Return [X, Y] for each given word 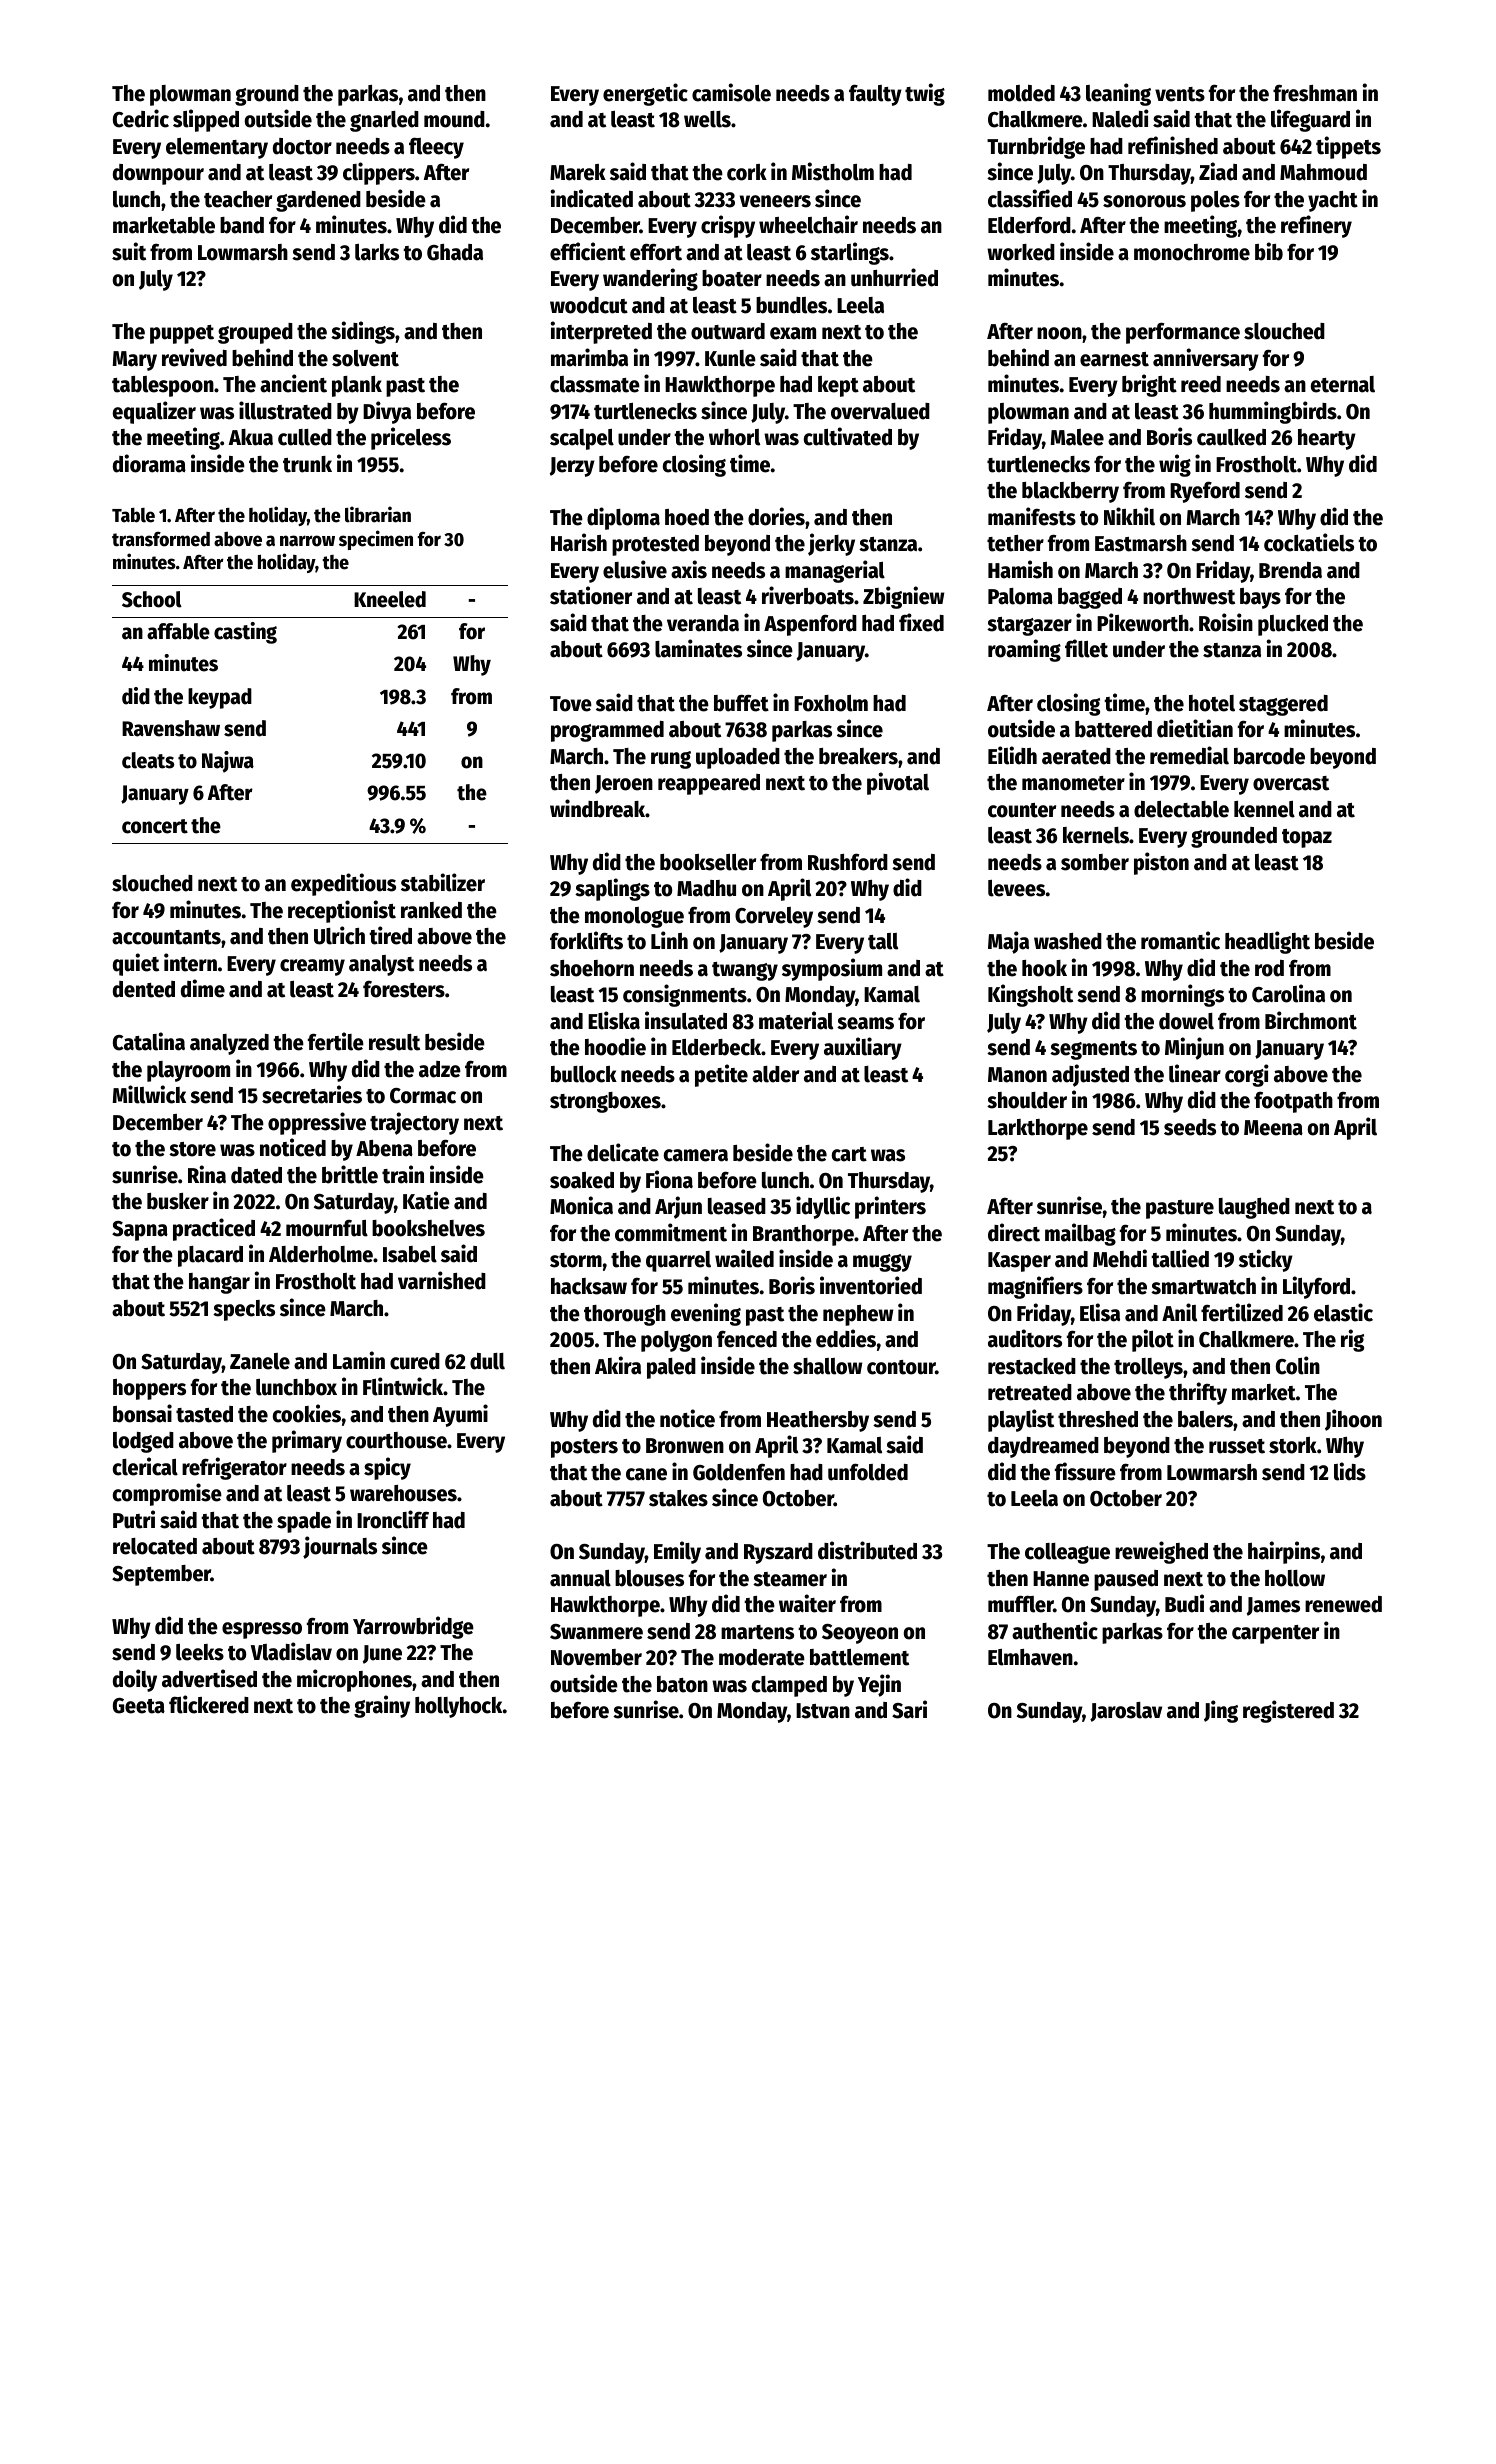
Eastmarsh [1141, 543]
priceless [411, 438]
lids [1350, 1471]
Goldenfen [739, 1472]
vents [1180, 94]
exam [793, 333]
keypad [220, 698]
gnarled [384, 121]
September [161, 1575]
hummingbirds [1273, 412]
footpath [1293, 1102]
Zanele [260, 1361]
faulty [875, 95]
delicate [623, 1152]
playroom [188, 1071]
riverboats [808, 595]
